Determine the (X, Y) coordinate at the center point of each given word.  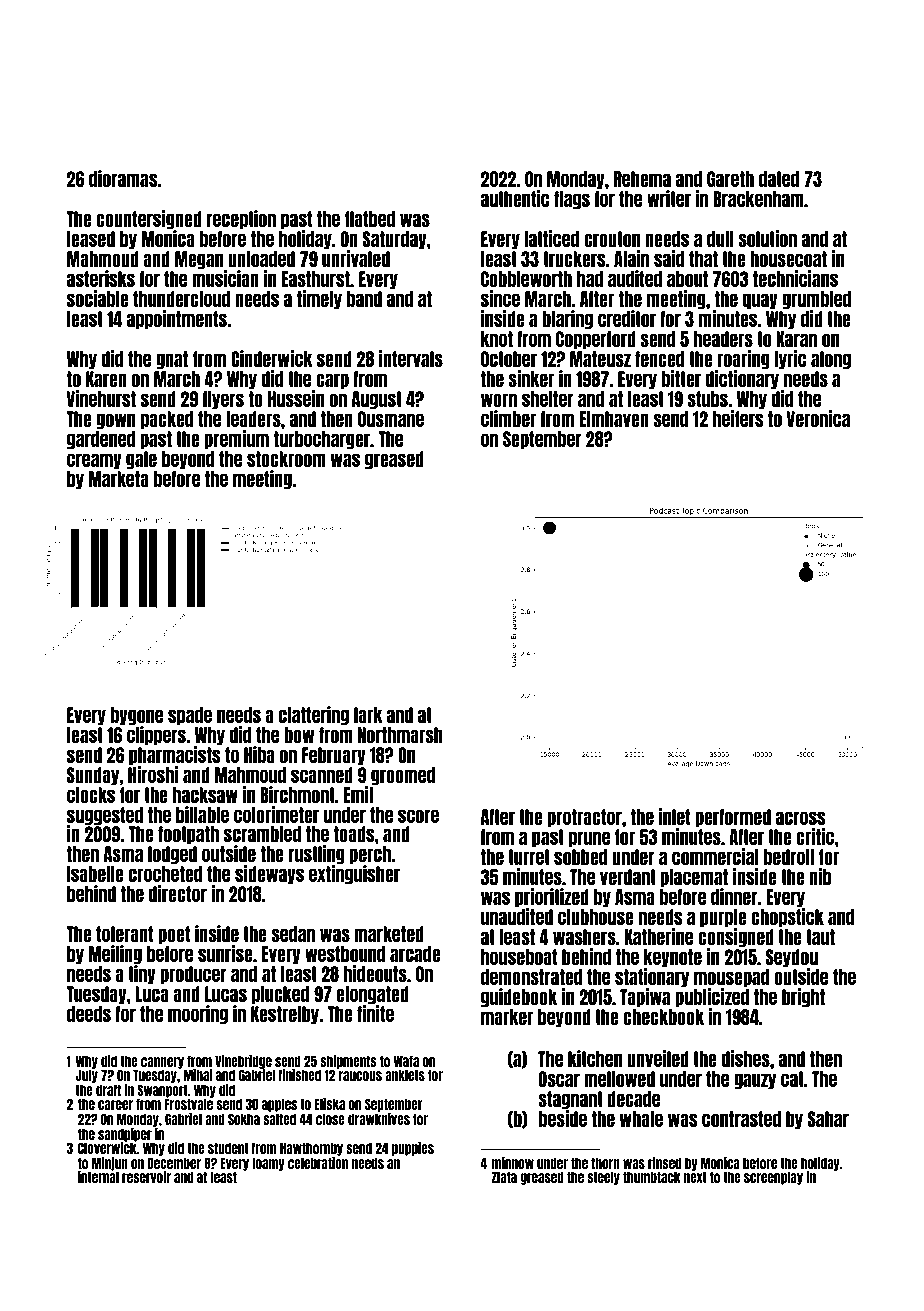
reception (241, 219)
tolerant (124, 934)
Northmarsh (400, 735)
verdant (628, 877)
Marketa (119, 479)
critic (815, 836)
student (228, 1148)
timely (319, 299)
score (418, 816)
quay (760, 301)
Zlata (504, 1177)
